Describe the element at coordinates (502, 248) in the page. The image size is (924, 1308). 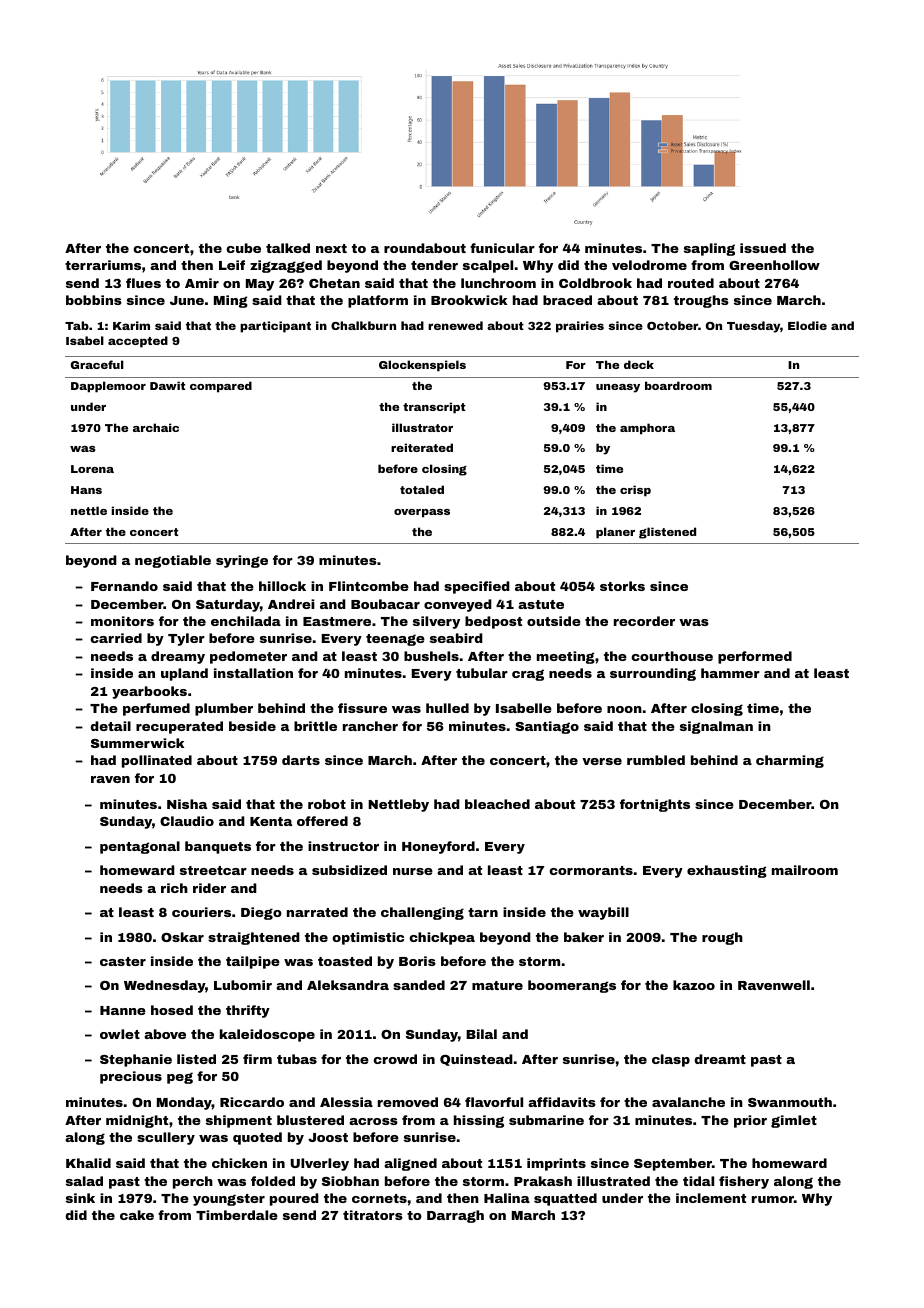
I see `funicular` at that location.
